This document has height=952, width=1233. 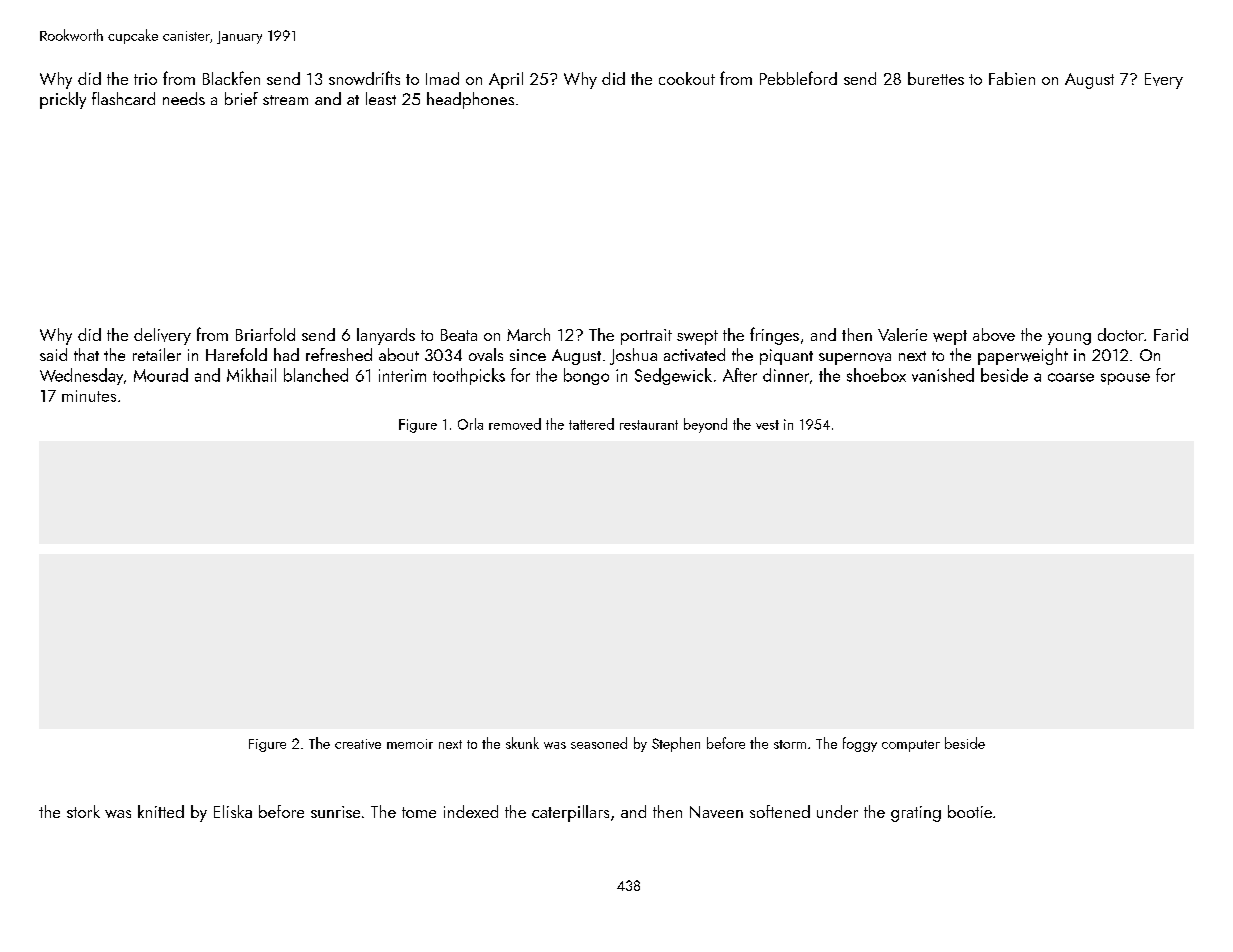 I want to click on tome, so click(x=419, y=812).
